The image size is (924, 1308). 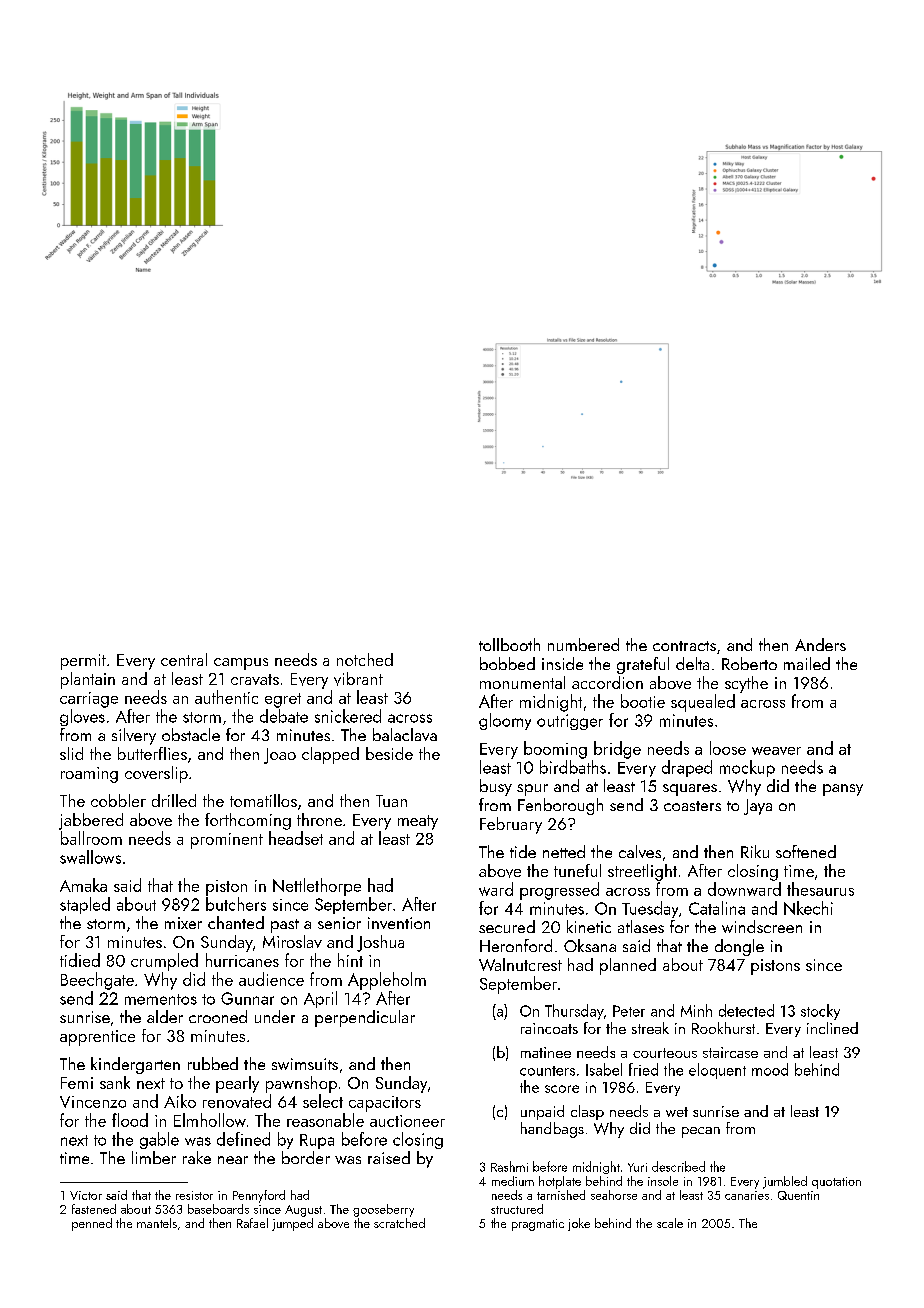 What do you see at coordinates (820, 1012) in the image?
I see `stocky` at bounding box center [820, 1012].
